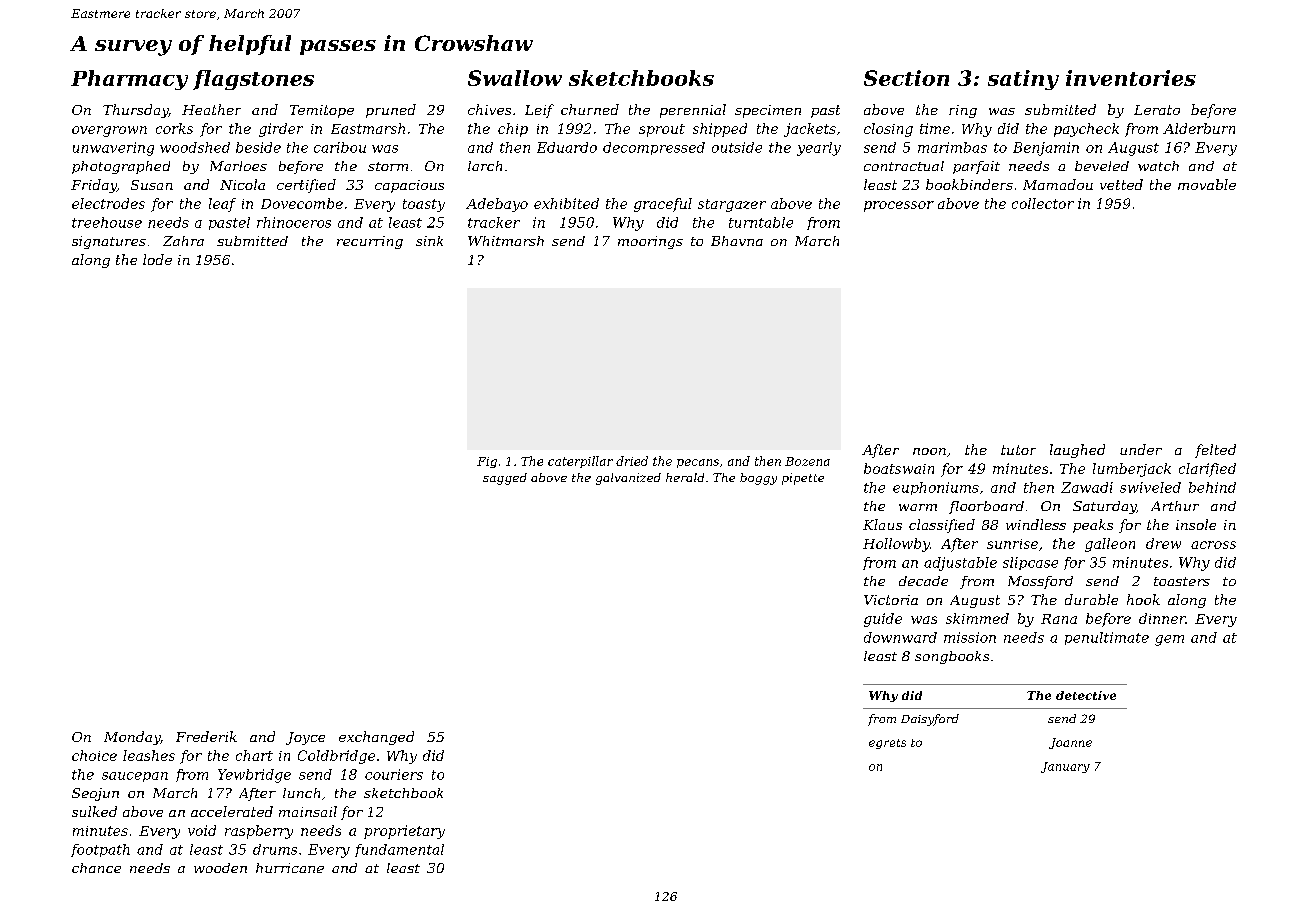 Image resolution: width=1308 pixels, height=924 pixels. Describe the element at coordinates (1043, 203) in the document. I see `collector` at that location.
